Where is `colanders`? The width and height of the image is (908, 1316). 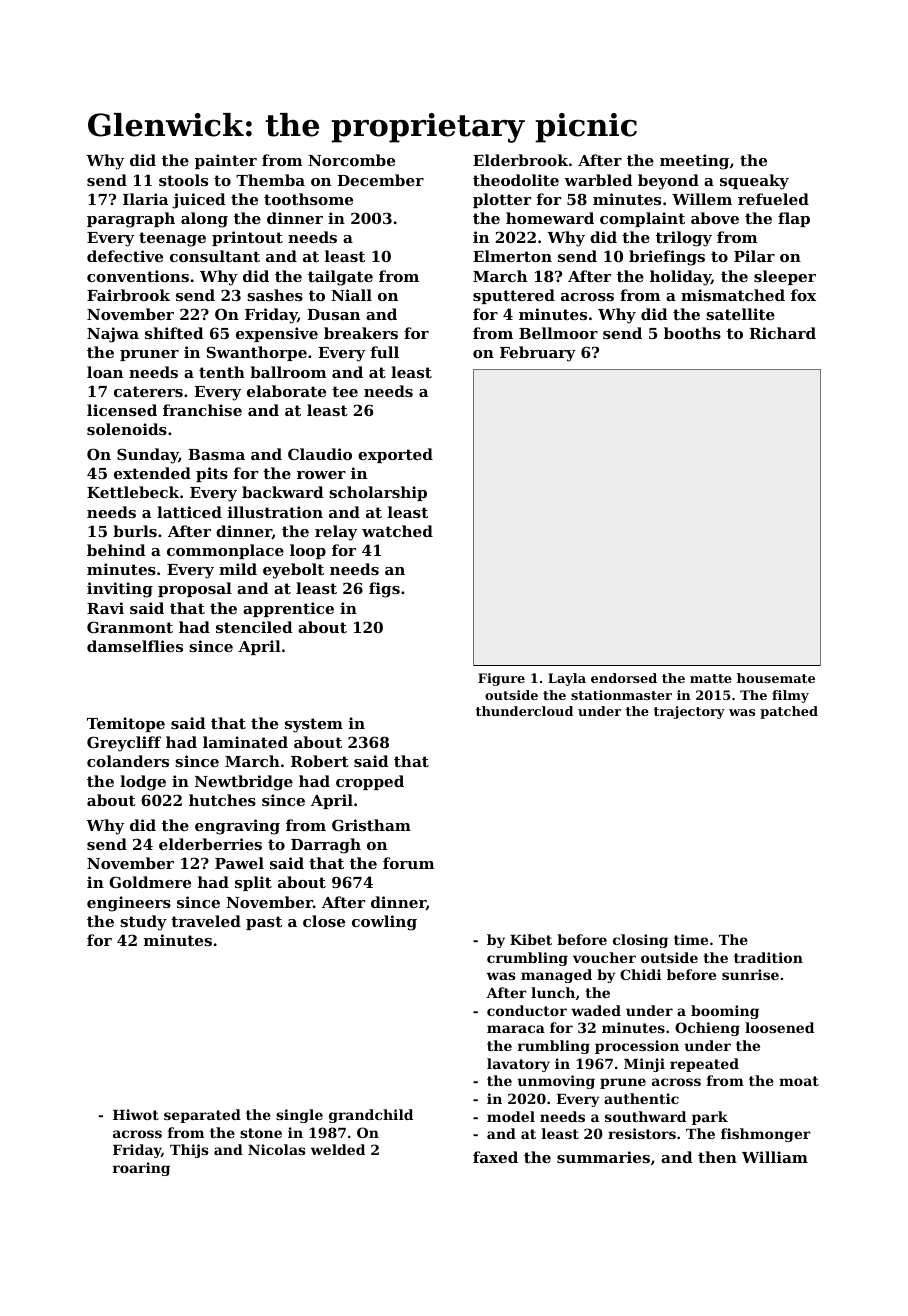
colanders is located at coordinates (128, 761).
